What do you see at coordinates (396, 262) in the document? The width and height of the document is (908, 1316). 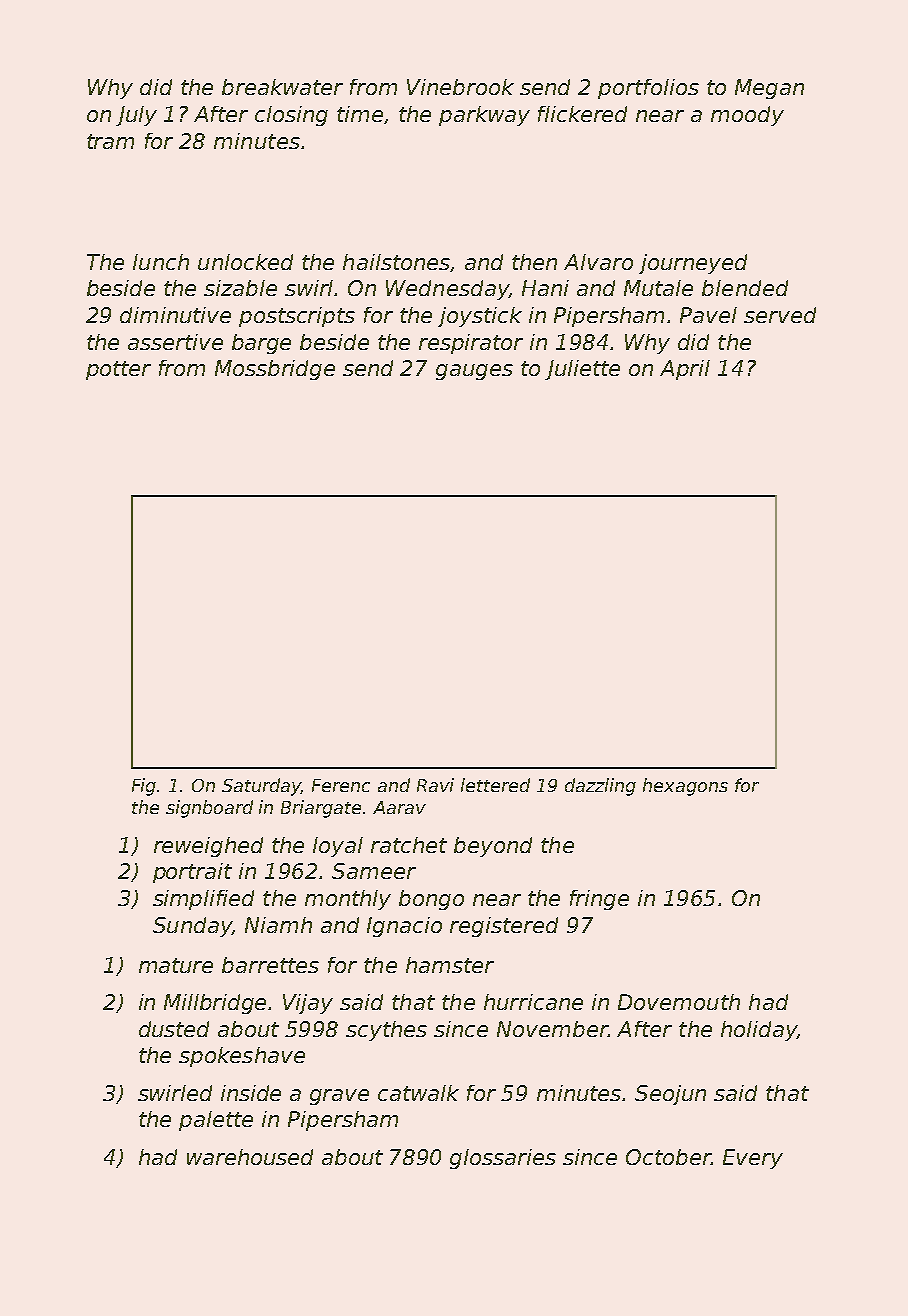 I see `hailstones` at bounding box center [396, 262].
